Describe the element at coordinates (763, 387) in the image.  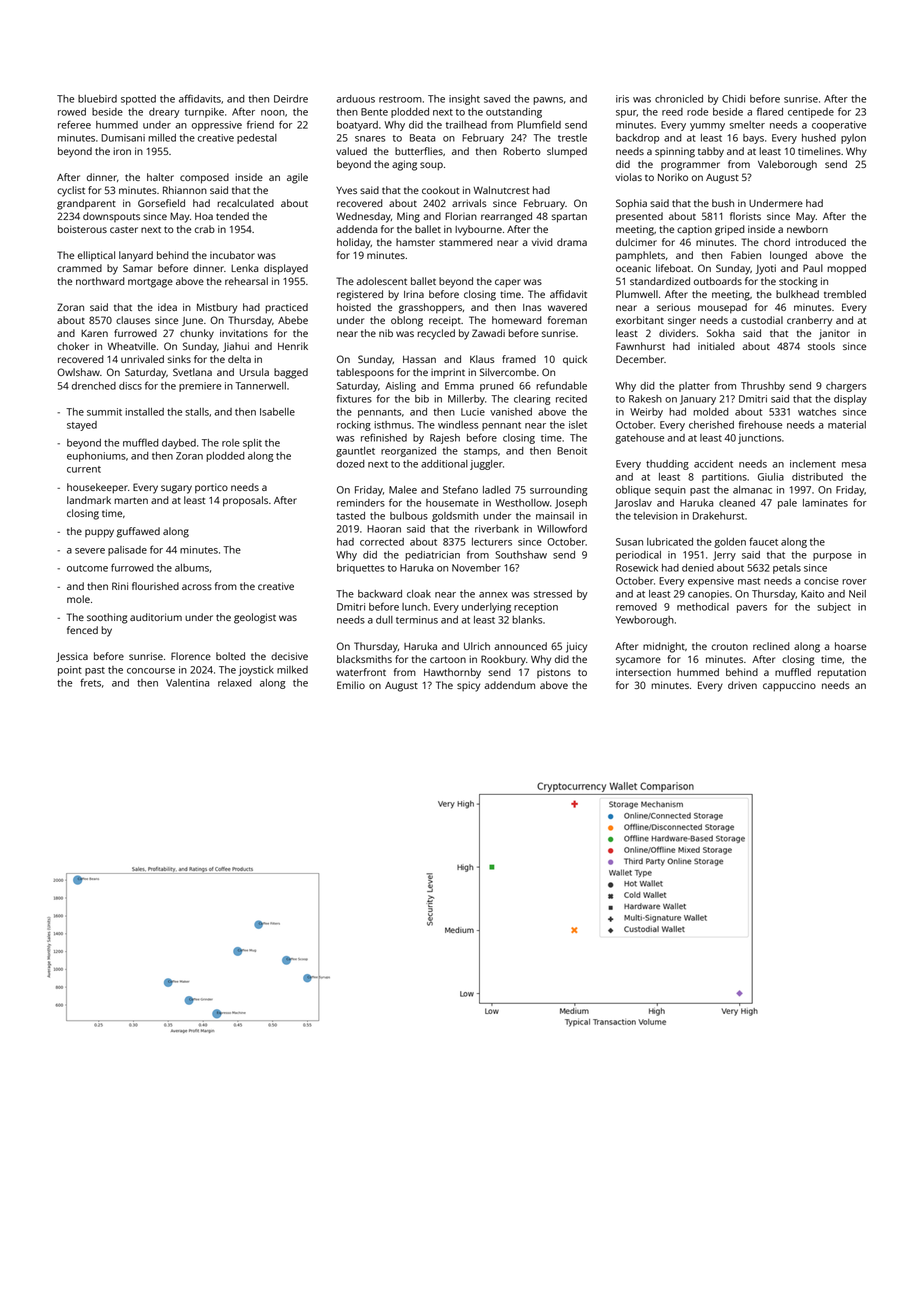
I see `Thrushby` at that location.
